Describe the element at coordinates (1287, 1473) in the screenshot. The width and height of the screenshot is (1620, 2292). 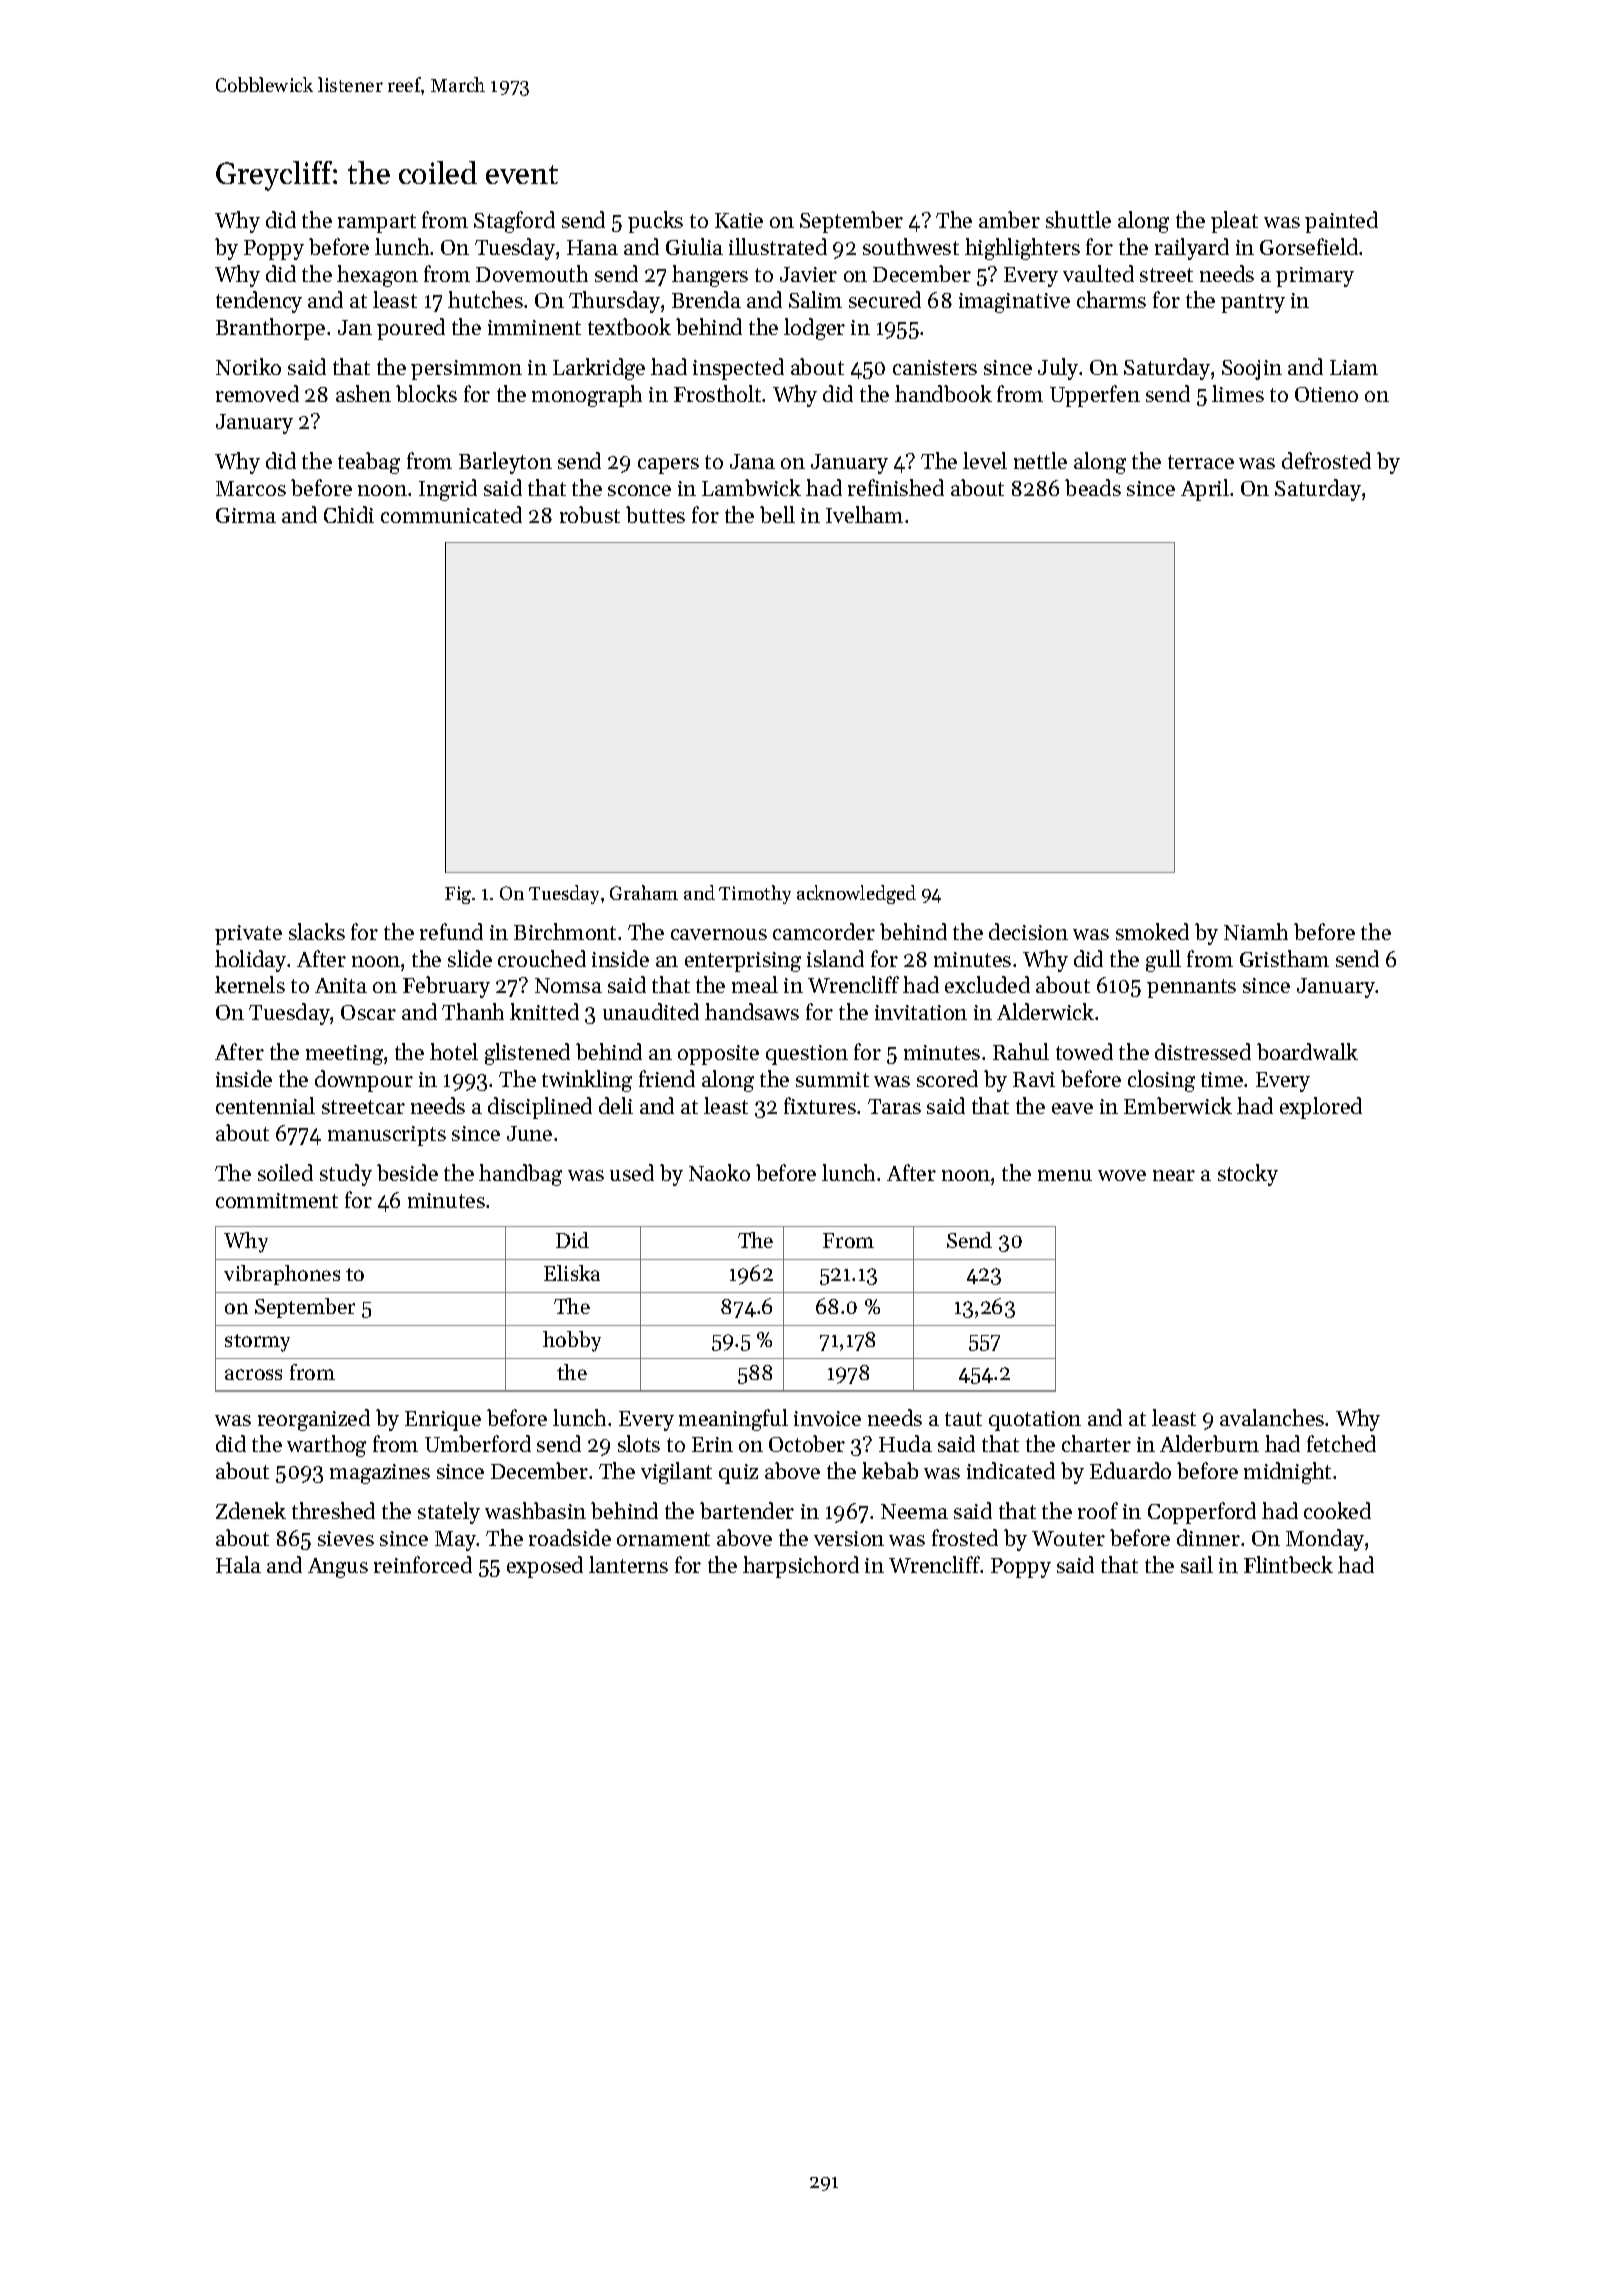
I see `midnight` at that location.
